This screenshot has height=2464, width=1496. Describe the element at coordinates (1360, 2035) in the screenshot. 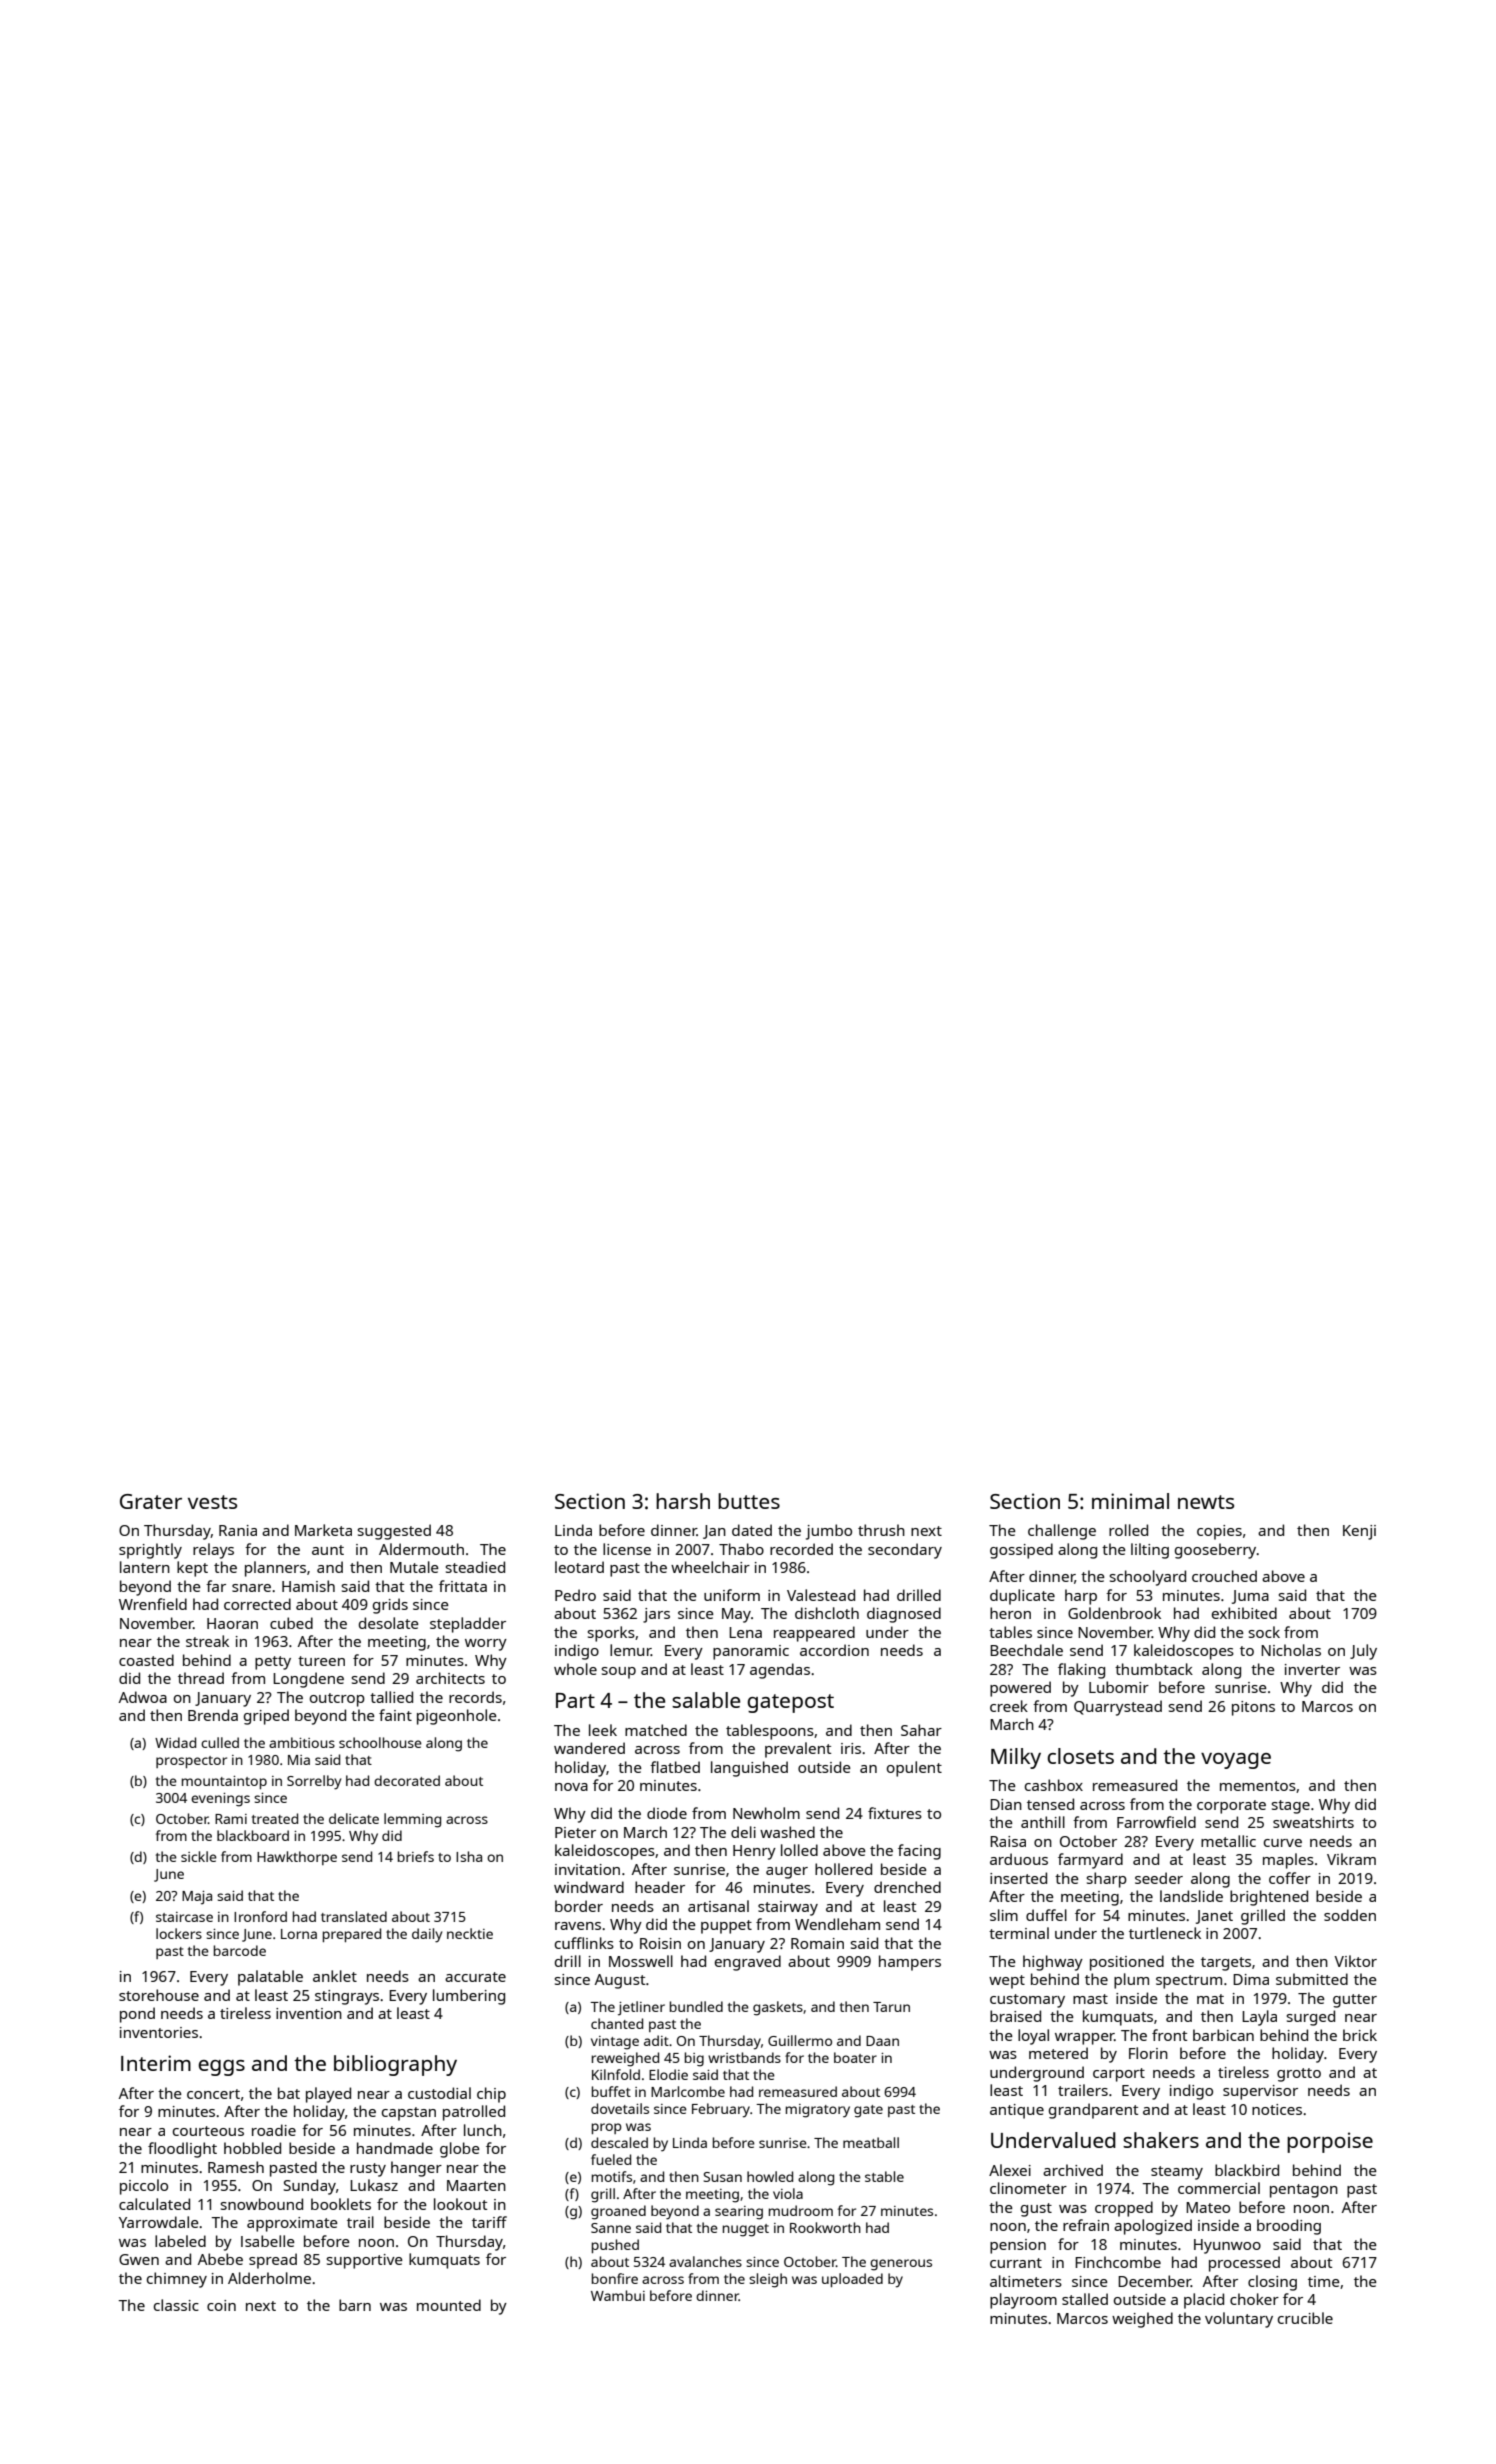

I see `brick` at that location.
